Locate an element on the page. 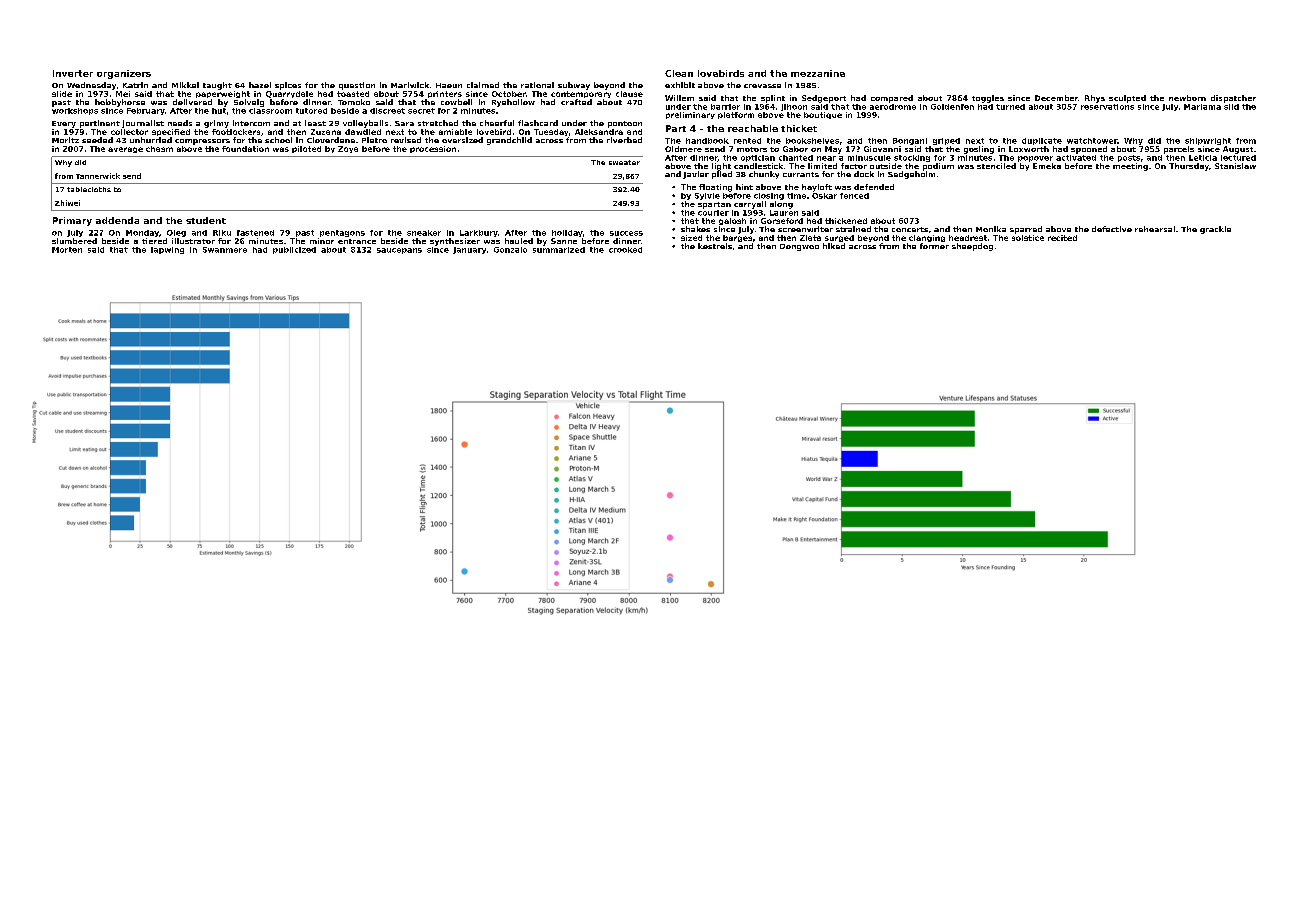  Ryehollow is located at coordinates (513, 103).
